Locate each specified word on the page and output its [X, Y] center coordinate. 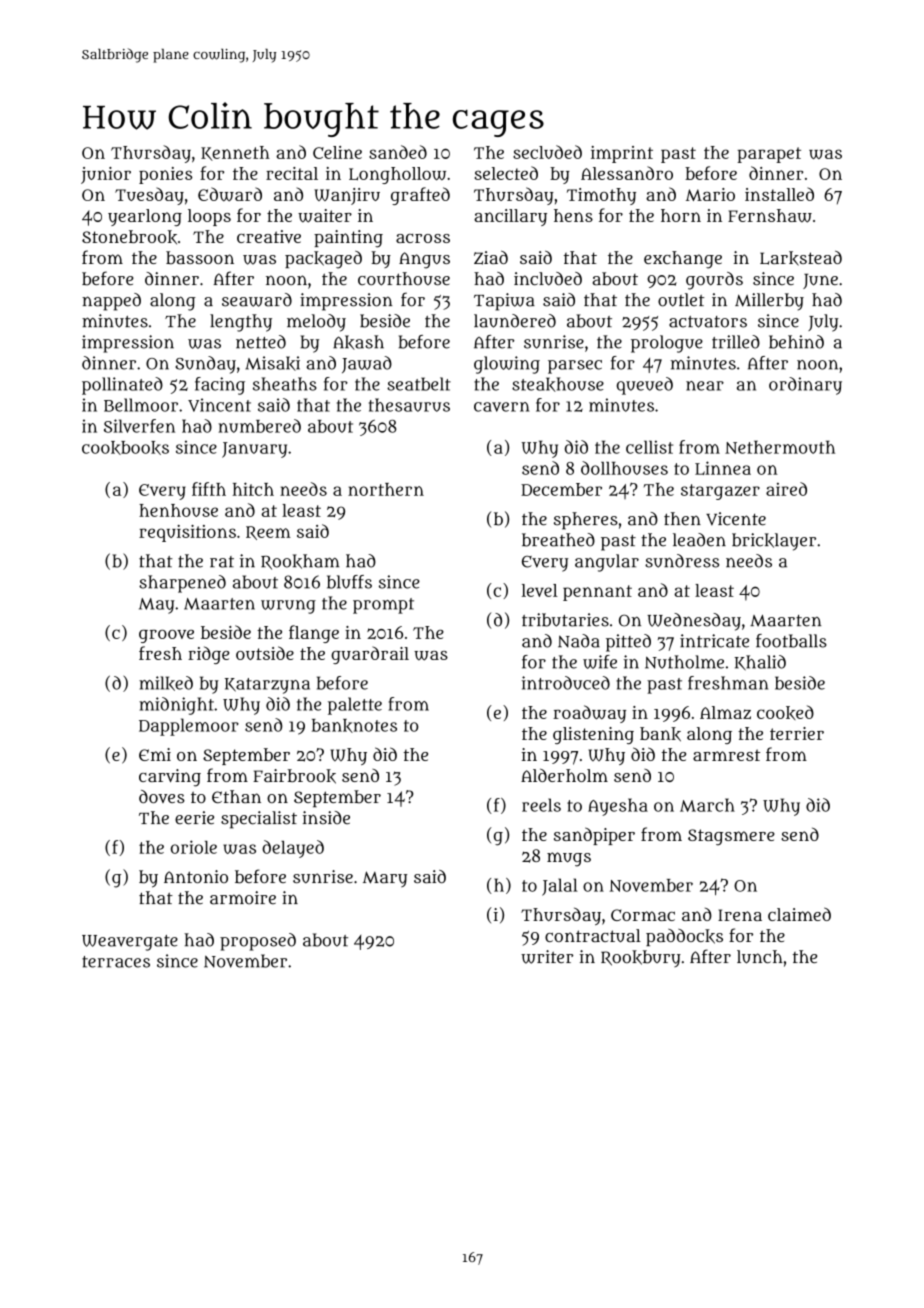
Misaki [272, 363]
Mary [385, 879]
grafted [420, 196]
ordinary [805, 386]
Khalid [760, 663]
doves [162, 796]
